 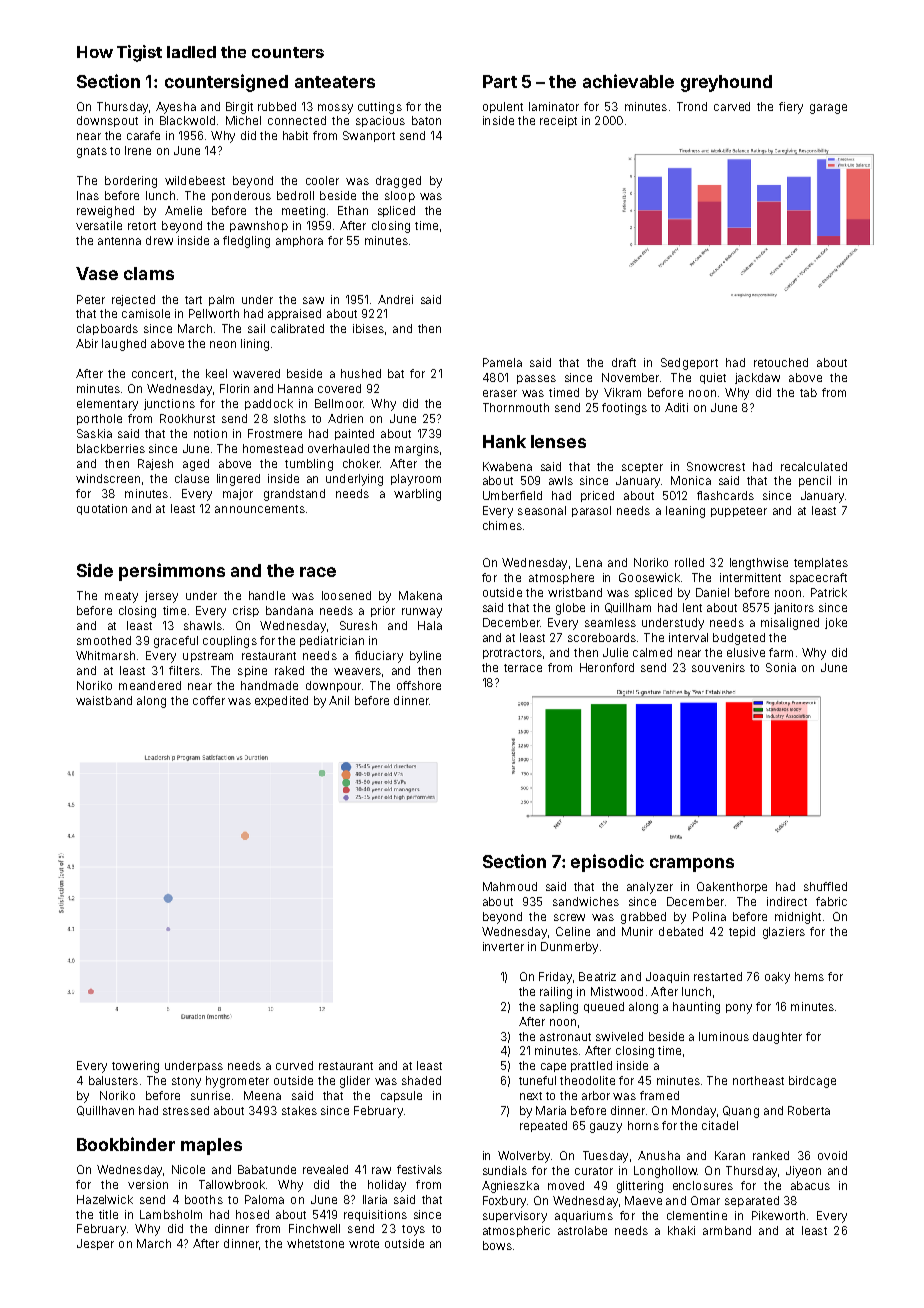 I want to click on laminator, so click(x=554, y=106).
